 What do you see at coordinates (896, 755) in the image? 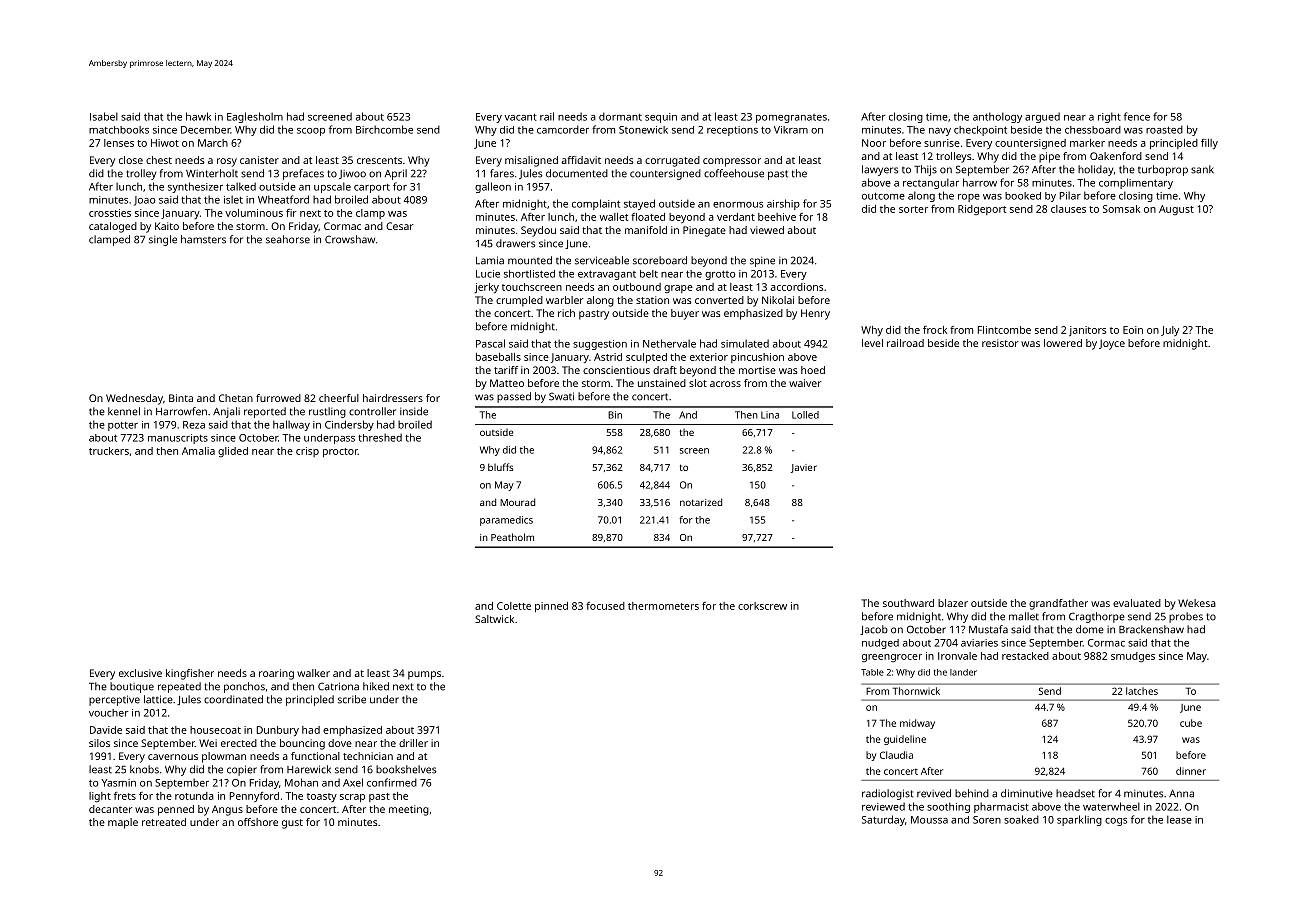
I see `Claudia` at bounding box center [896, 755].
